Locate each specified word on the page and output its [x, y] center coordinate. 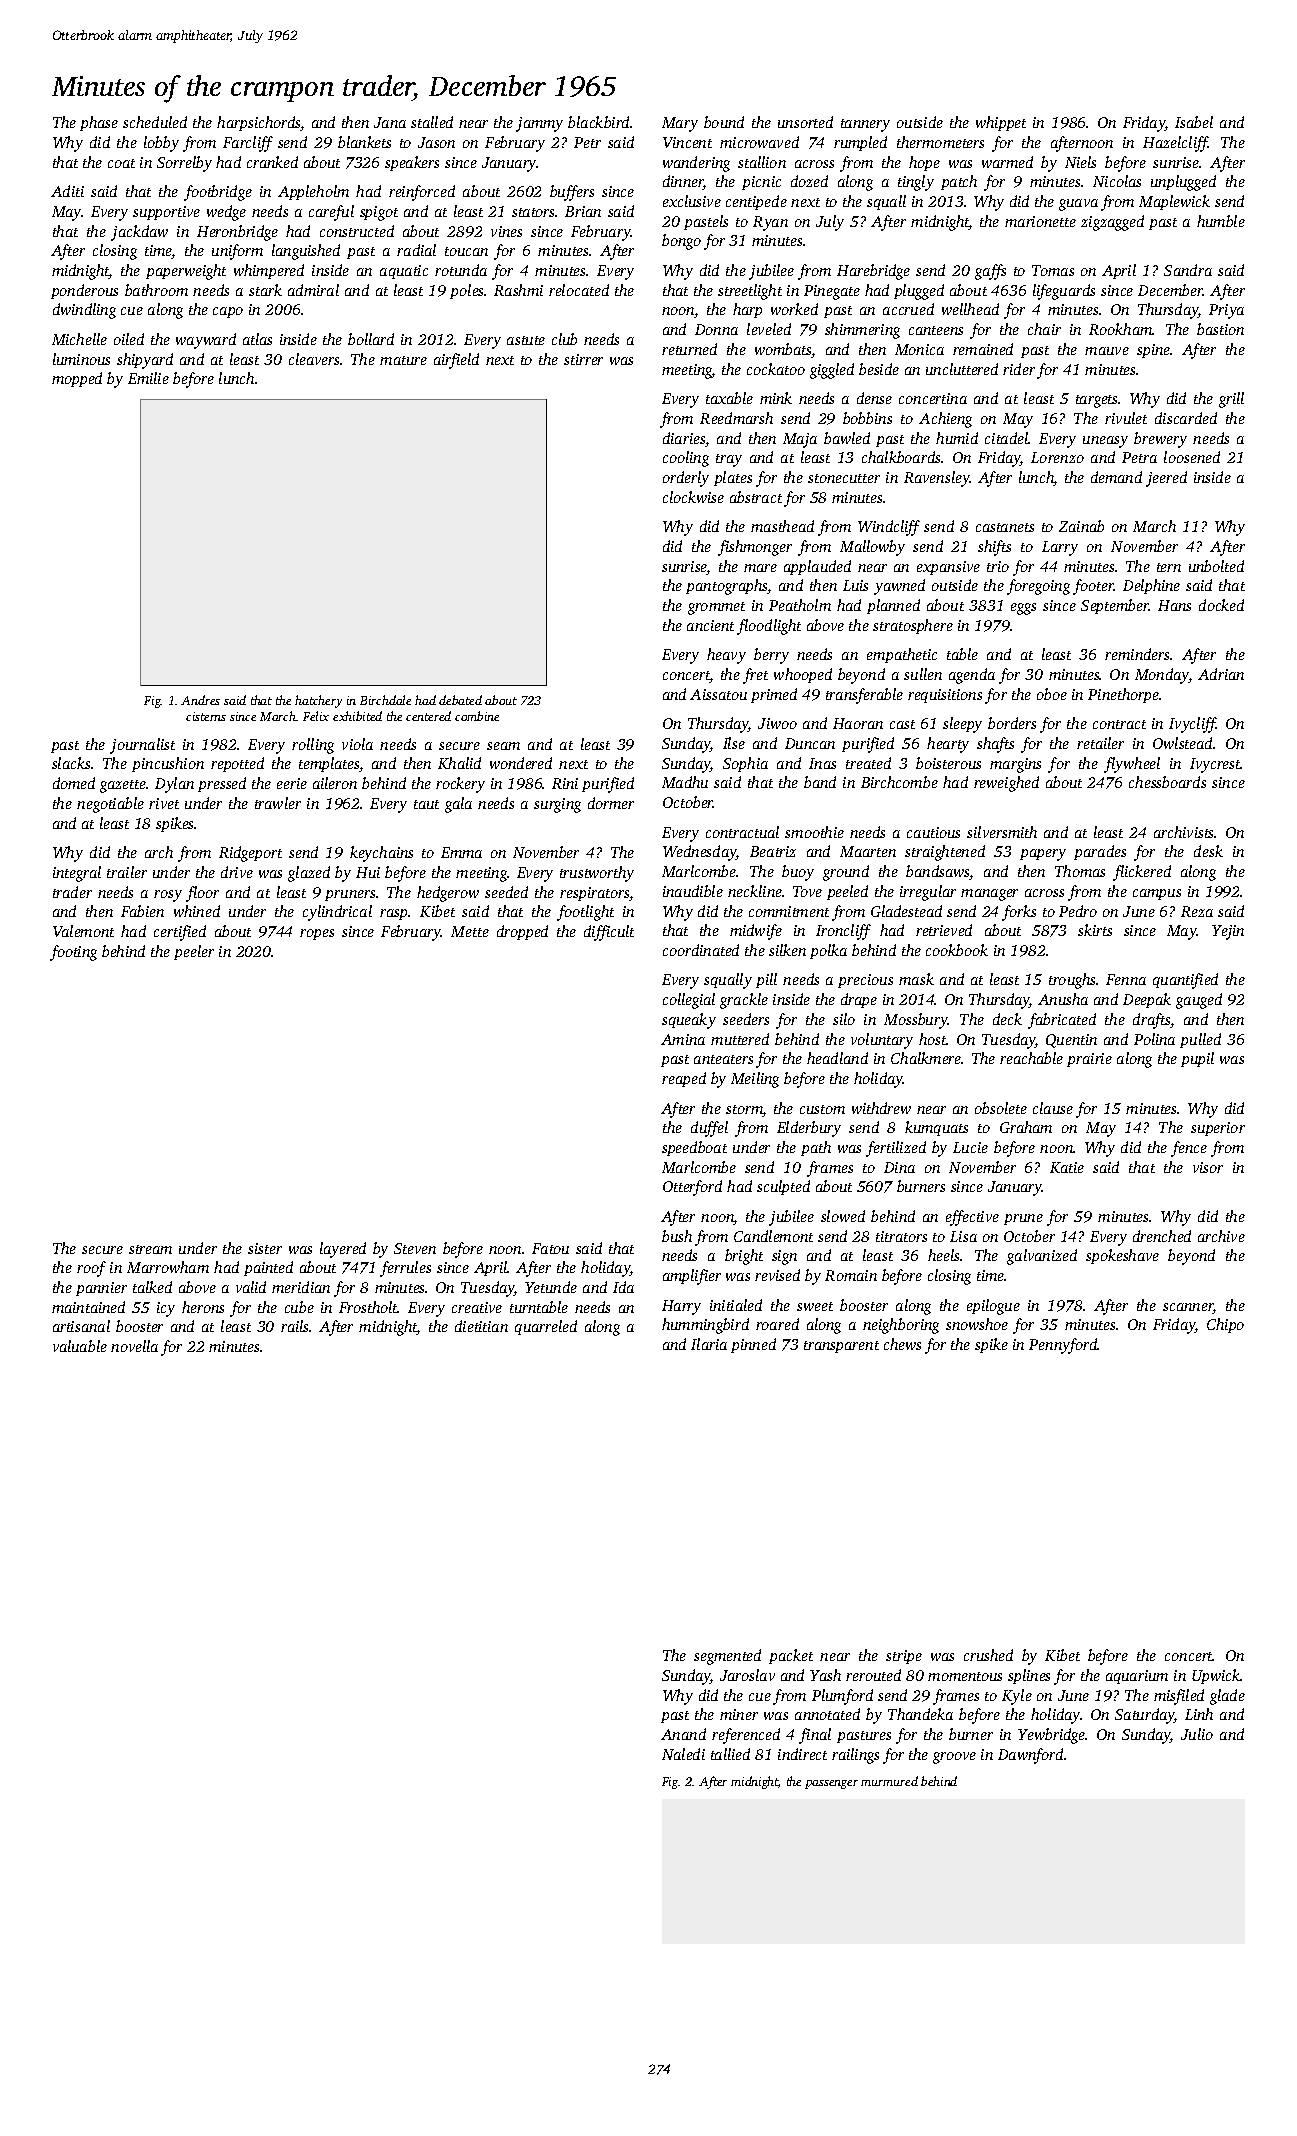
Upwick [1216, 1676]
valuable [80, 1346]
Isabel [1194, 122]
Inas [822, 763]
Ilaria [709, 1344]
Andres [200, 700]
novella [134, 1346]
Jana [390, 122]
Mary [680, 124]
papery [1043, 855]
